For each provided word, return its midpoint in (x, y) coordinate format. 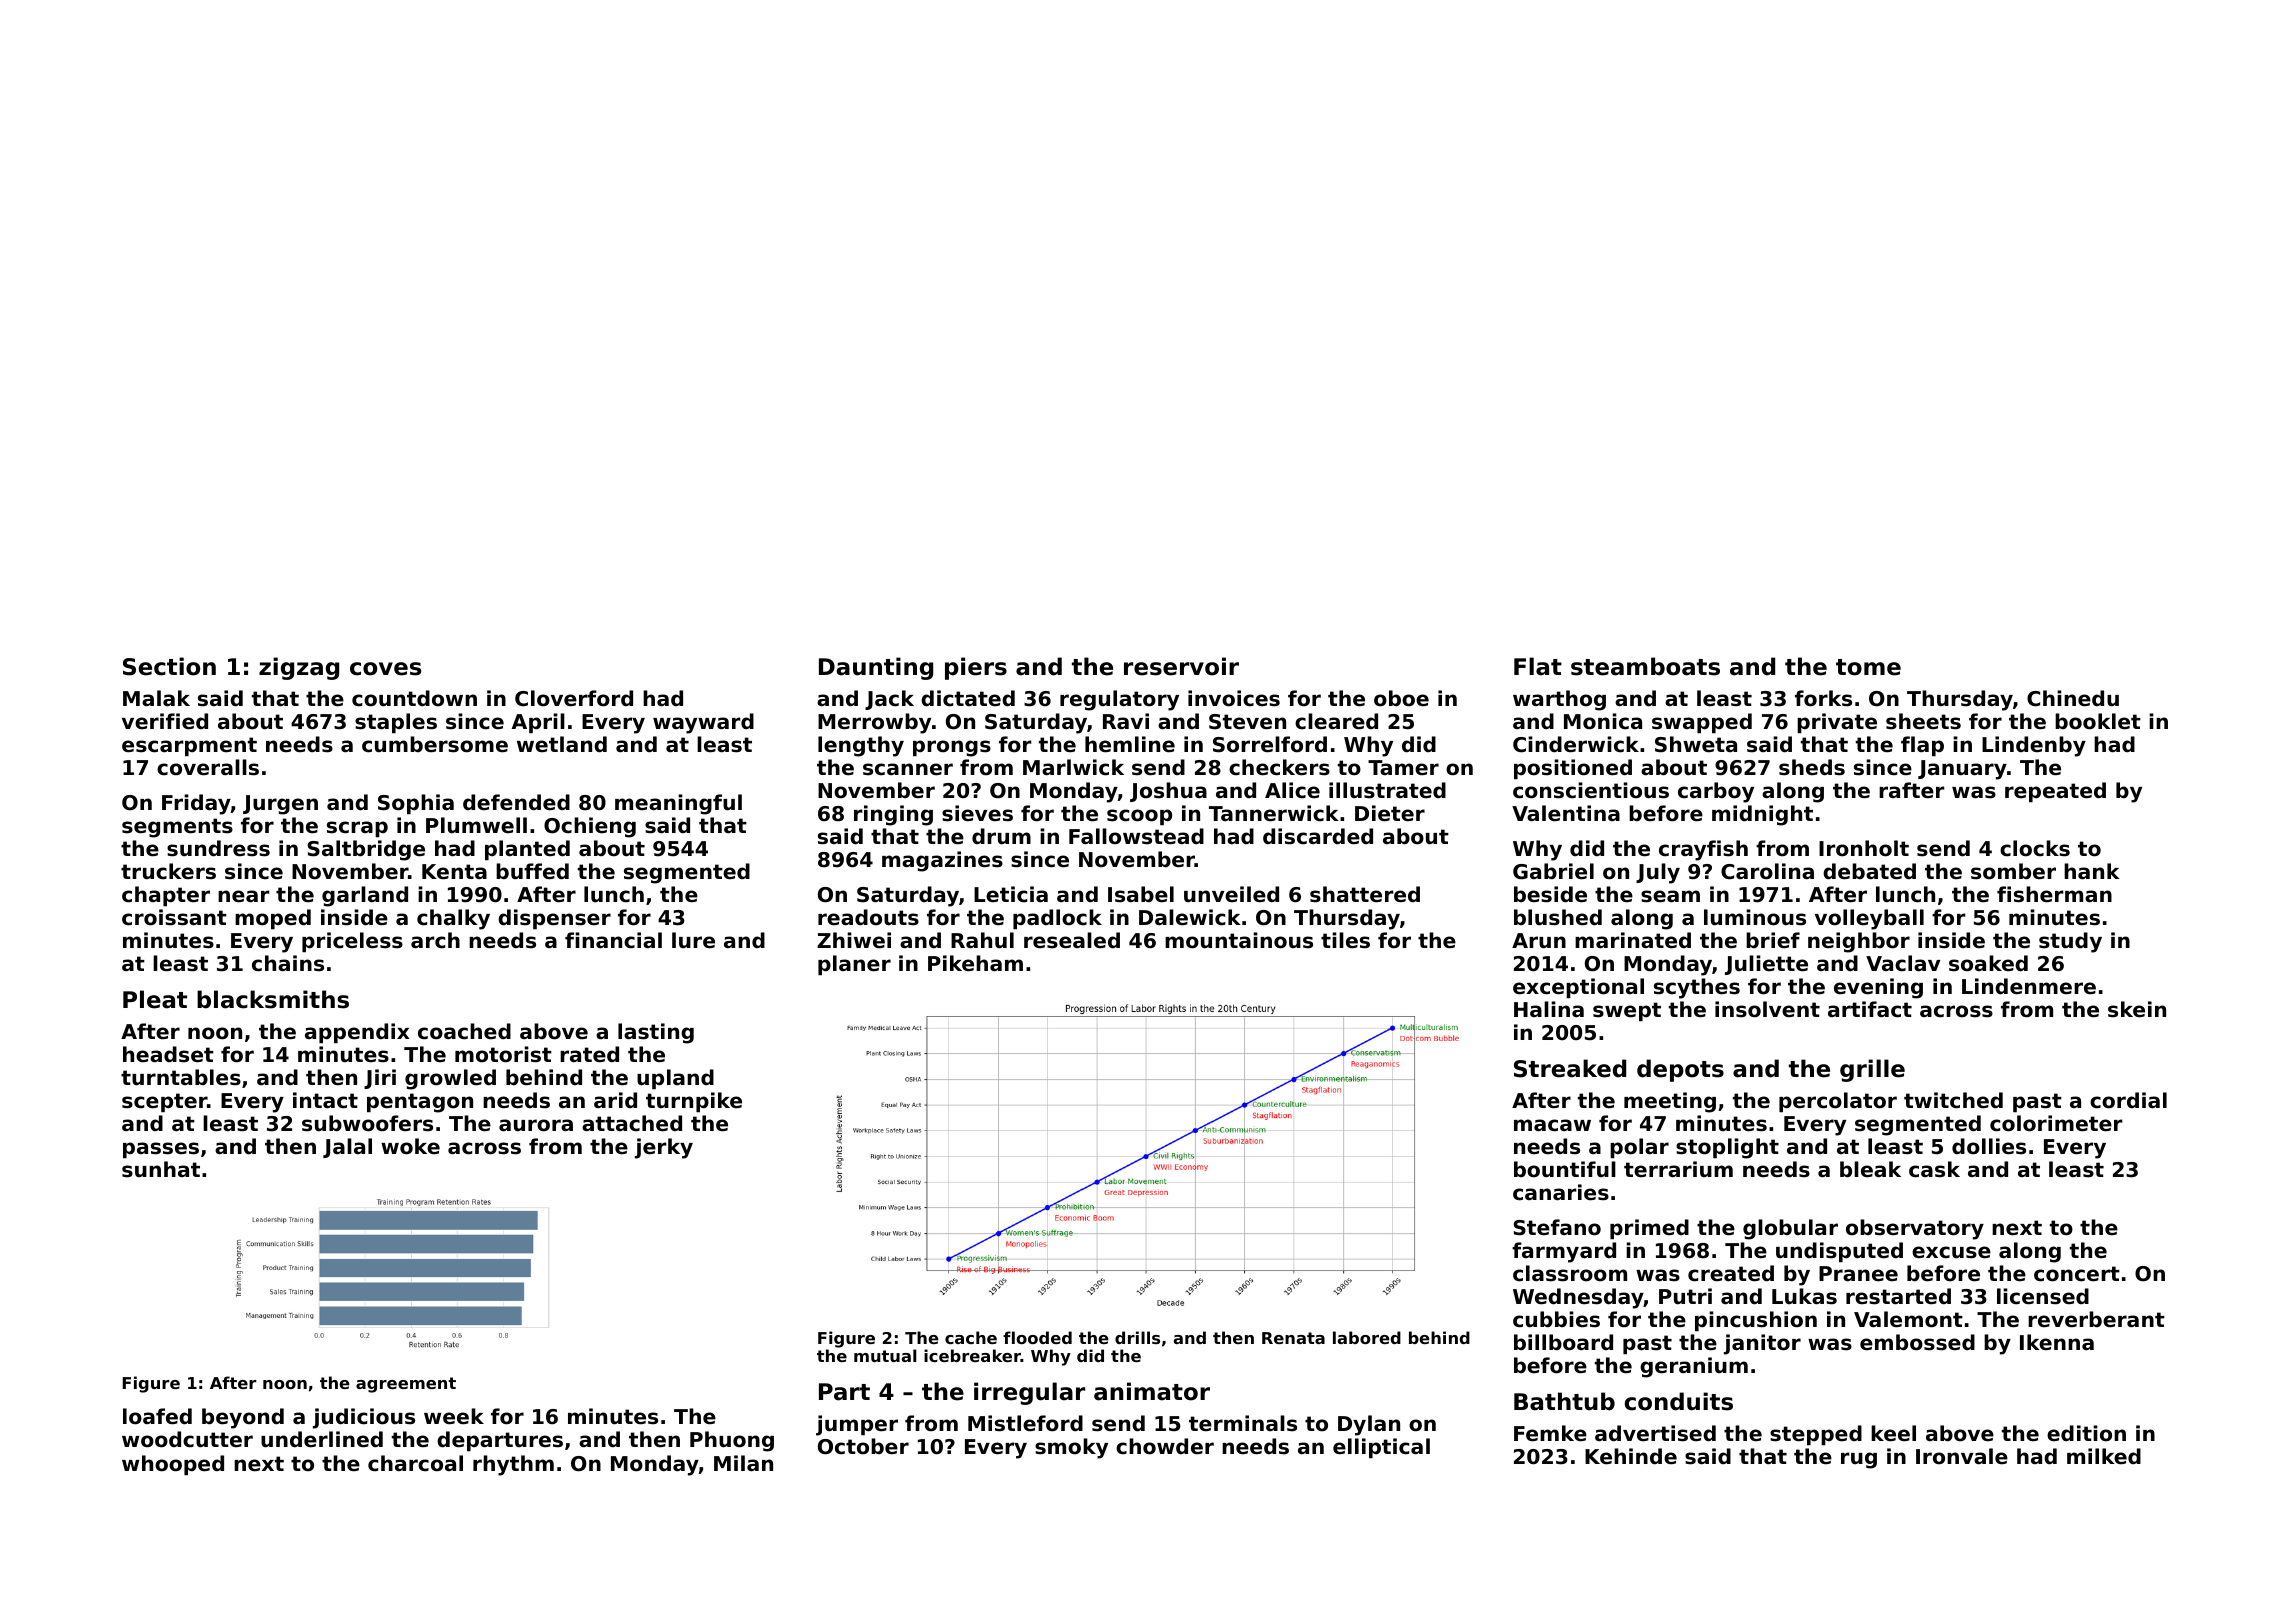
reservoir (1181, 666)
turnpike (694, 1102)
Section (169, 666)
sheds (1812, 767)
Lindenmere (2029, 986)
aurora (536, 1125)
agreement (406, 1385)
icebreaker (972, 1355)
